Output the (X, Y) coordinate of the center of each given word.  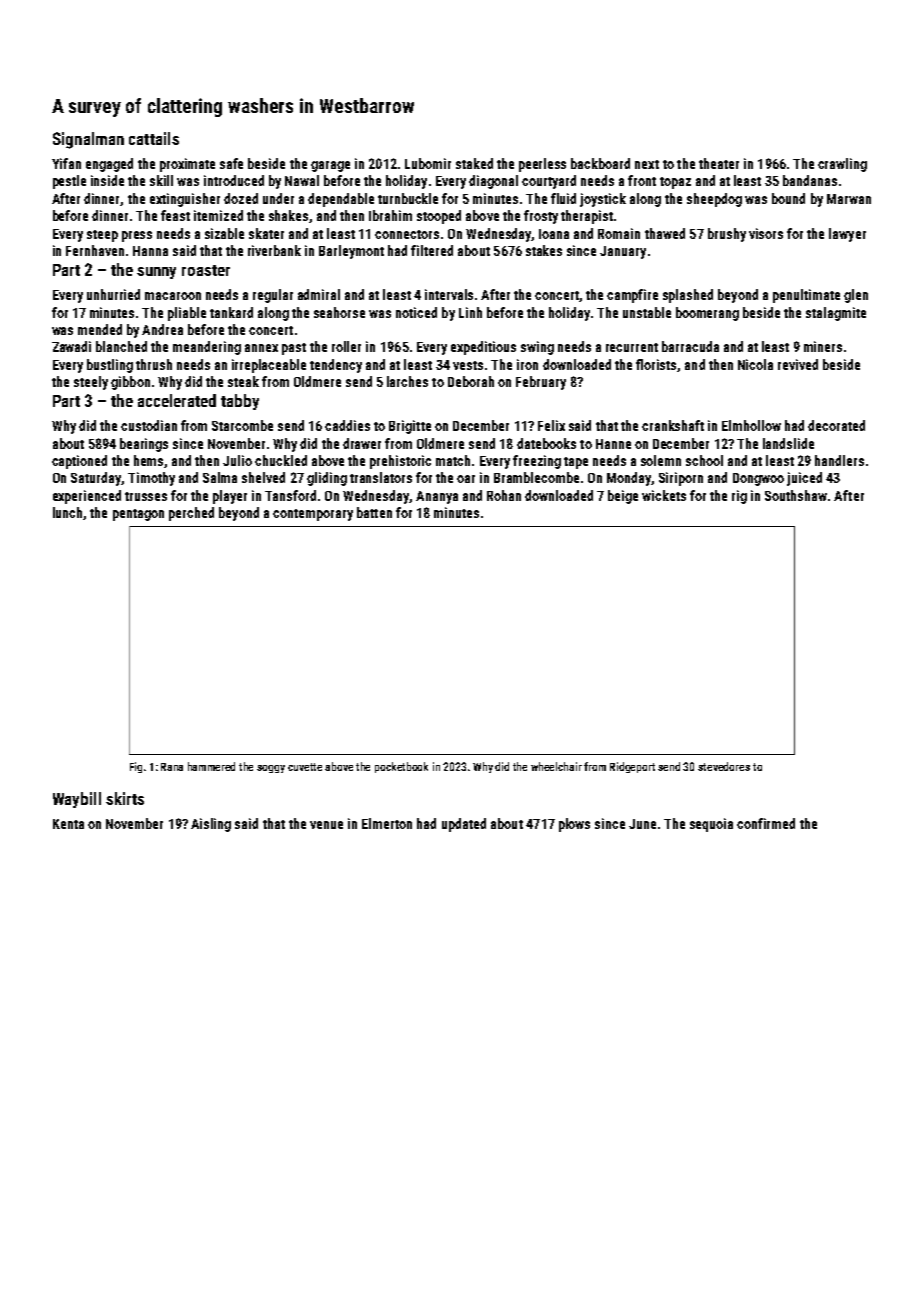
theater (719, 163)
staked (474, 163)
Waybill (77, 800)
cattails (154, 138)
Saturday (96, 479)
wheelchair (556, 766)
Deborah (471, 381)
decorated (836, 425)
